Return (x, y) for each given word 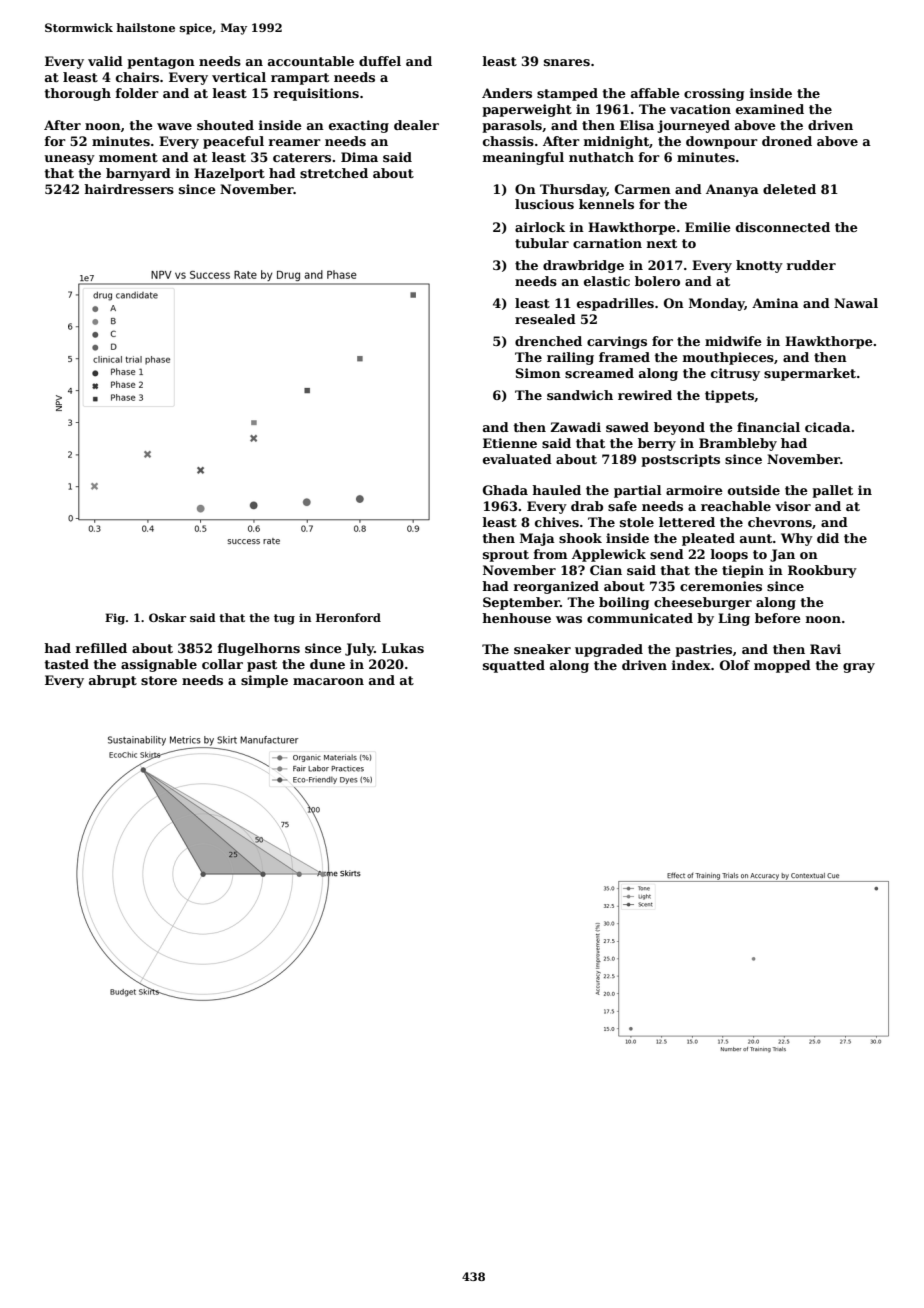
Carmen (643, 189)
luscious (544, 204)
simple (264, 681)
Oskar (167, 617)
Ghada (505, 490)
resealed (545, 319)
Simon (538, 373)
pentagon (161, 63)
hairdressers (129, 189)
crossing (714, 94)
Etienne (510, 443)
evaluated (517, 459)
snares (567, 62)
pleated (708, 539)
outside (754, 490)
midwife (733, 341)
